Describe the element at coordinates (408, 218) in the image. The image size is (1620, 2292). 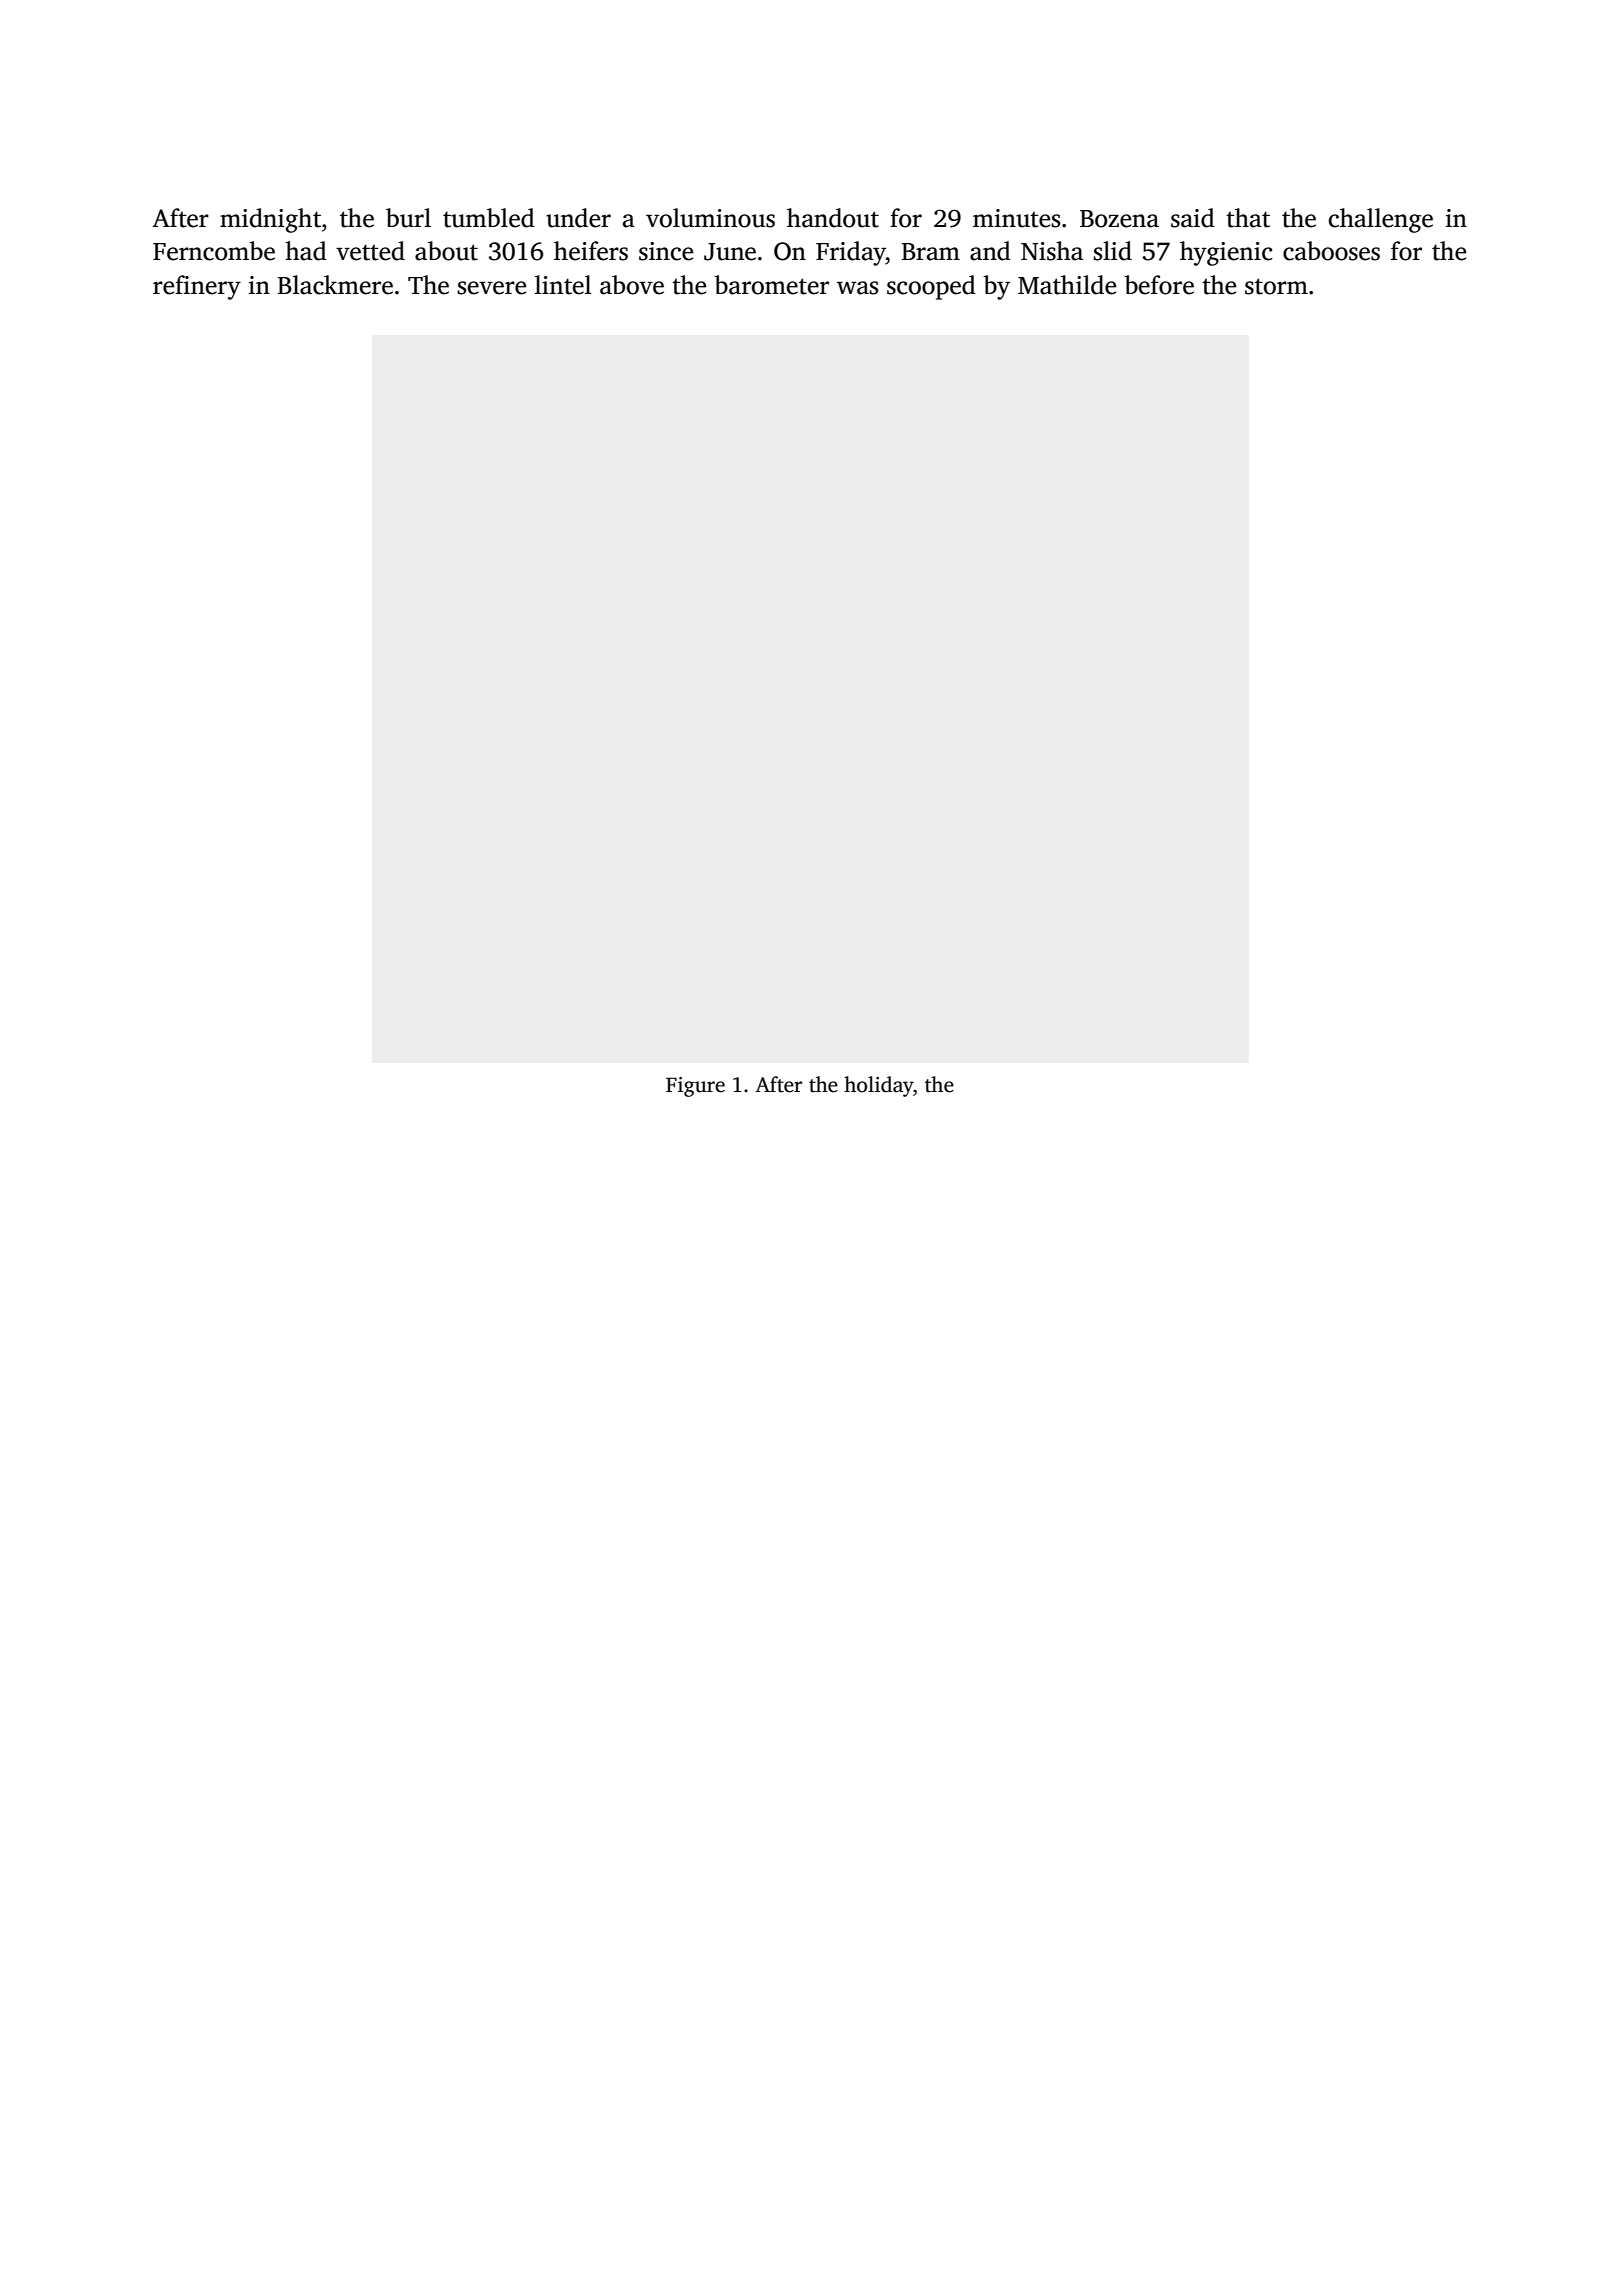
I see `burl` at that location.
